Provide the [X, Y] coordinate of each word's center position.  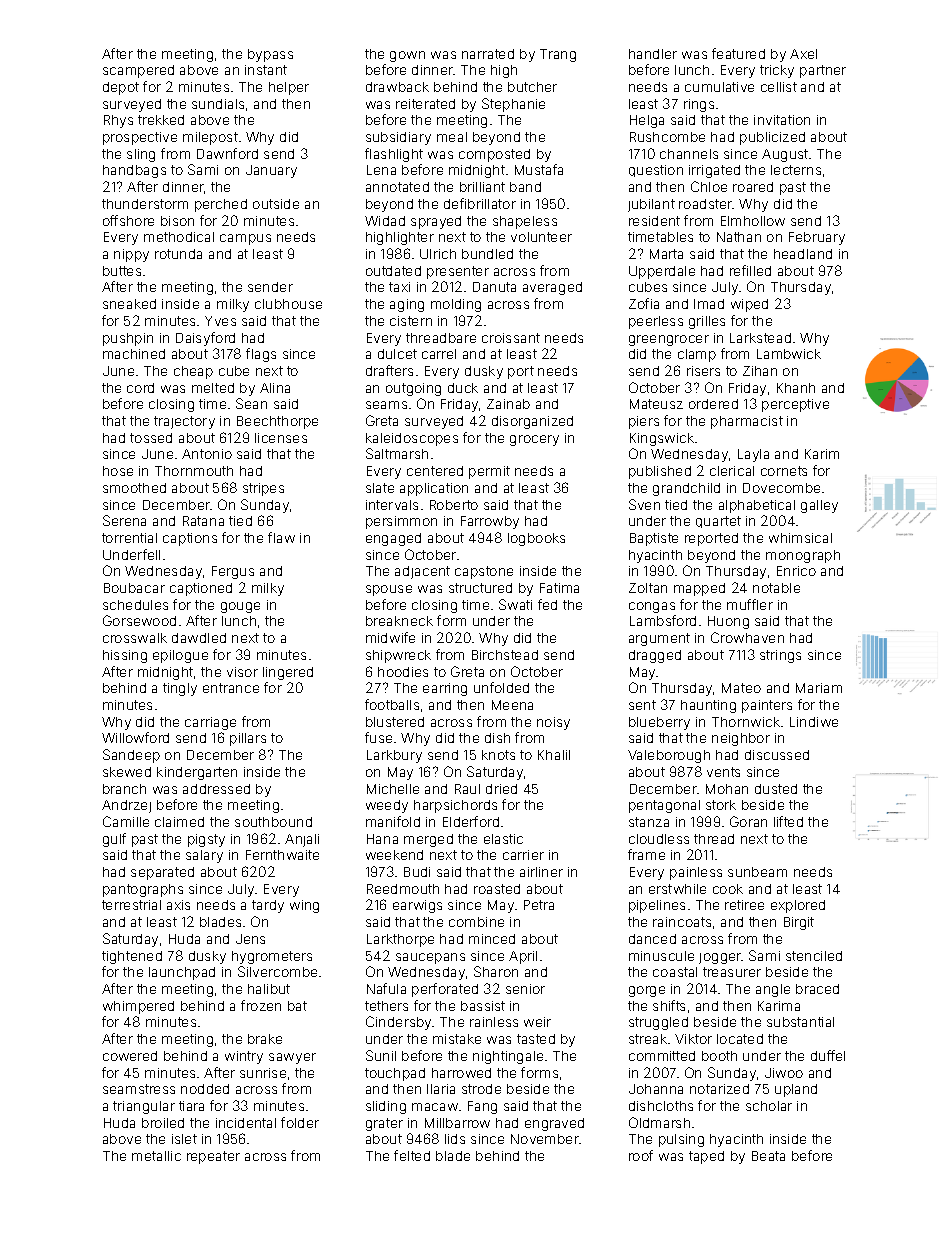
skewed [127, 772]
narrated [488, 54]
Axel [803, 54]
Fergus [233, 572]
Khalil [554, 755]
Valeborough [669, 756]
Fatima [559, 588]
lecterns [796, 170]
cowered [130, 1056]
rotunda [178, 254]
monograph [803, 556]
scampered [138, 71]
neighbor [741, 739]
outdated [393, 271]
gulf [114, 840]
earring [445, 689]
